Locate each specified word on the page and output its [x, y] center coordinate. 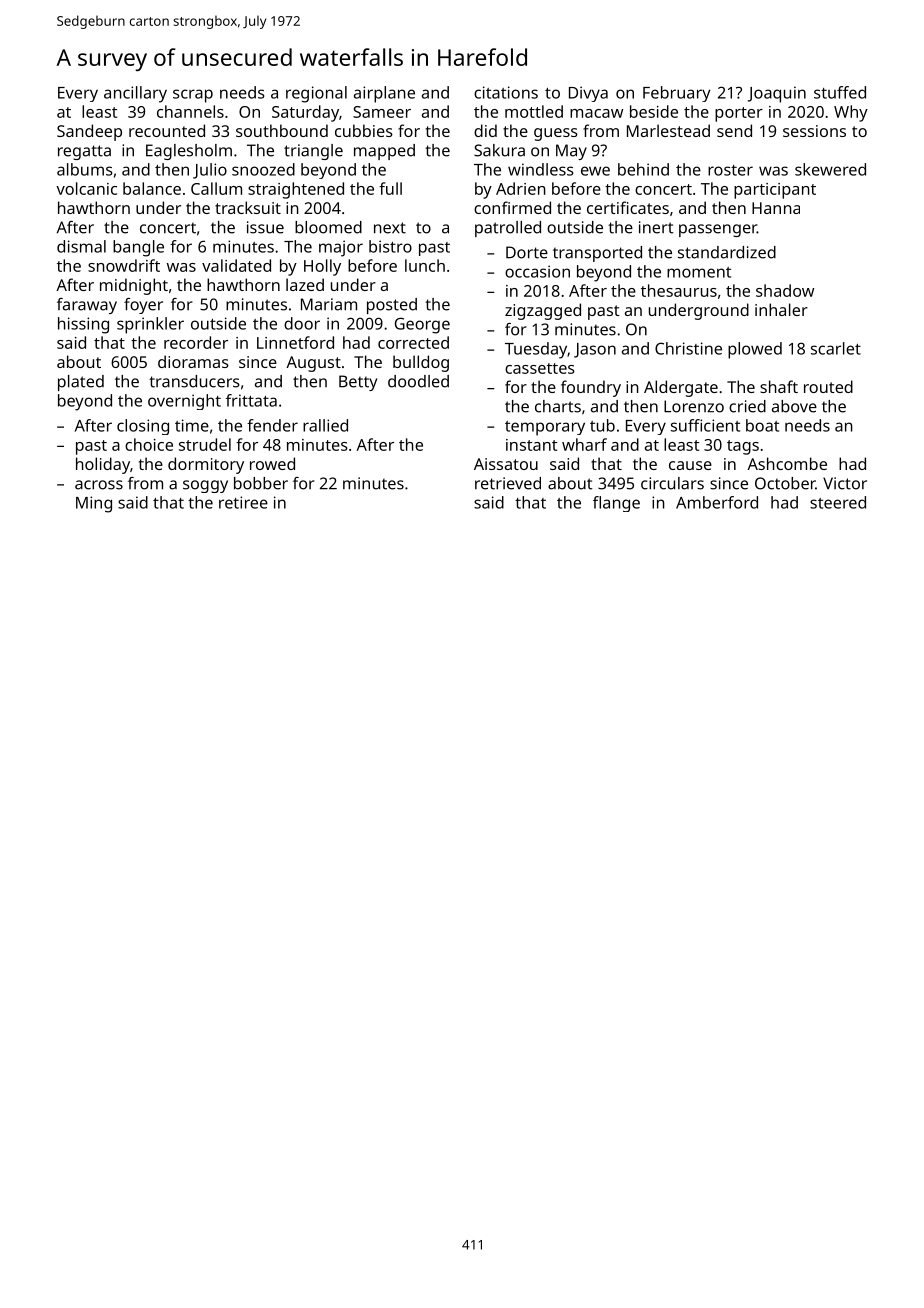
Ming [94, 504]
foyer [143, 306]
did [485, 130]
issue [265, 227]
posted [392, 306]
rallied [325, 425]
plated [81, 383]
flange [616, 504]
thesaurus [679, 290]
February [677, 94]
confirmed [512, 207]
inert [656, 227]
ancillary [135, 94]
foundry [591, 388]
